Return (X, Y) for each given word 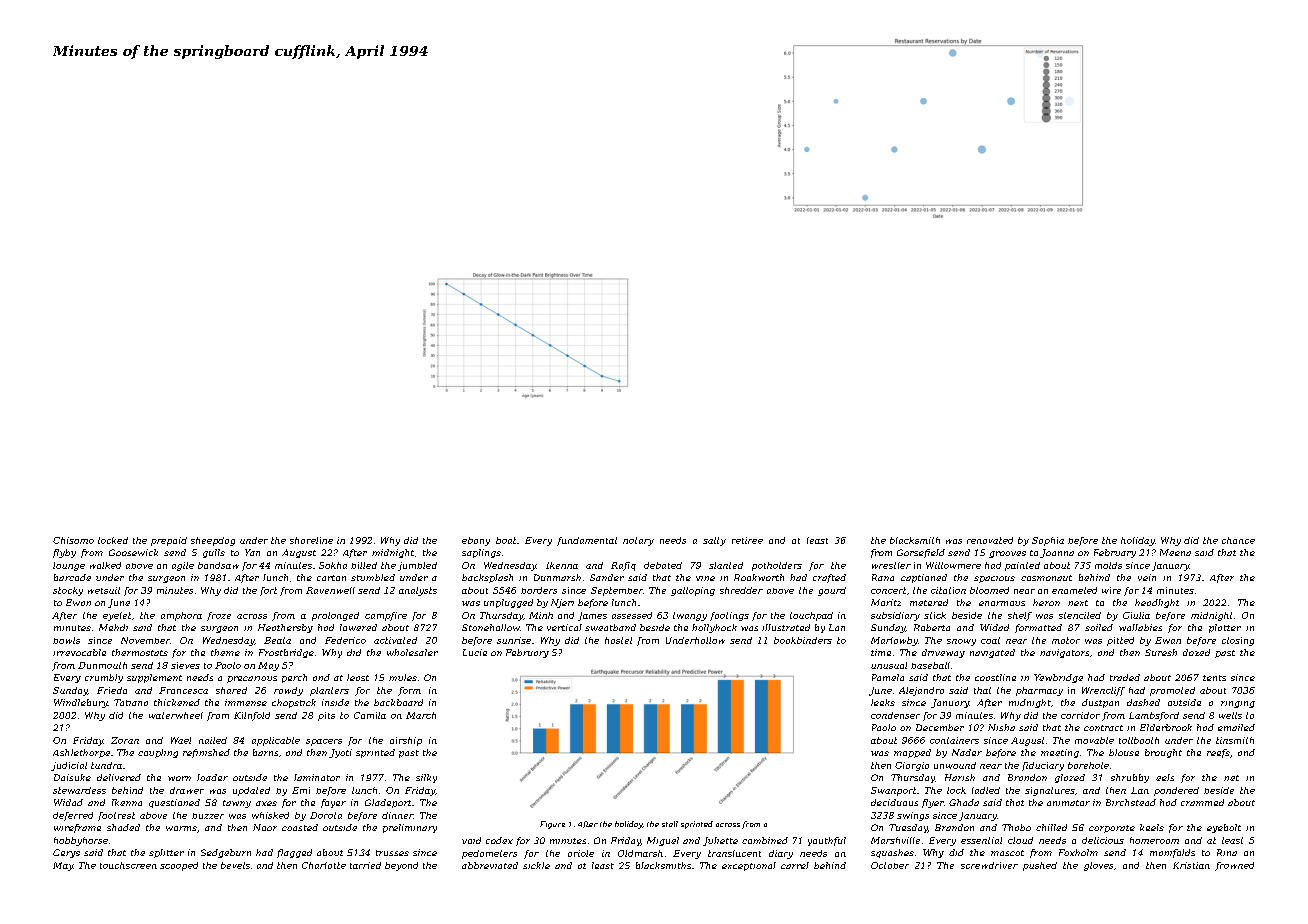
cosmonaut (1046, 578)
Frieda (112, 690)
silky (426, 778)
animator (1068, 803)
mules (403, 677)
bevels (235, 865)
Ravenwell (330, 590)
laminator (317, 777)
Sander (607, 577)
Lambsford (1154, 716)
